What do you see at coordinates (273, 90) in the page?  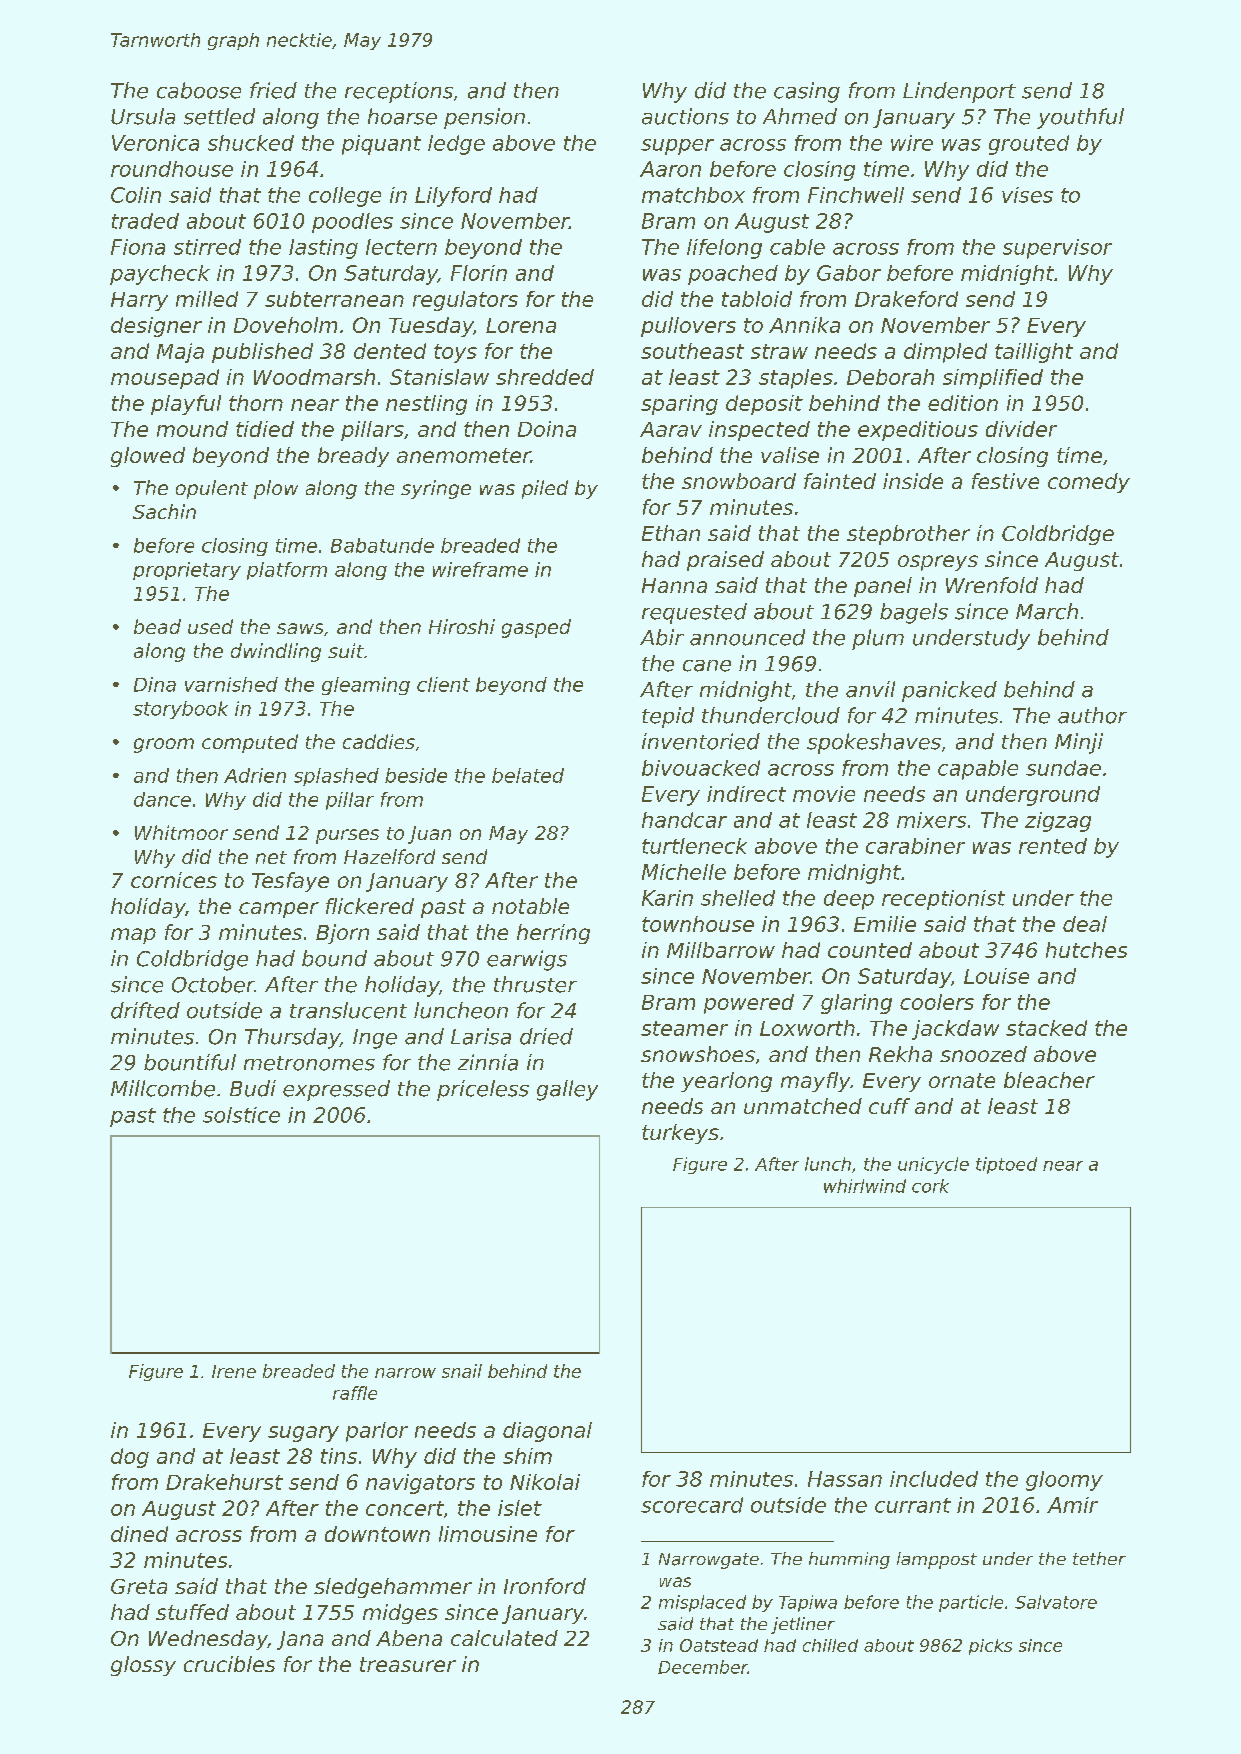 I see `fried` at bounding box center [273, 90].
